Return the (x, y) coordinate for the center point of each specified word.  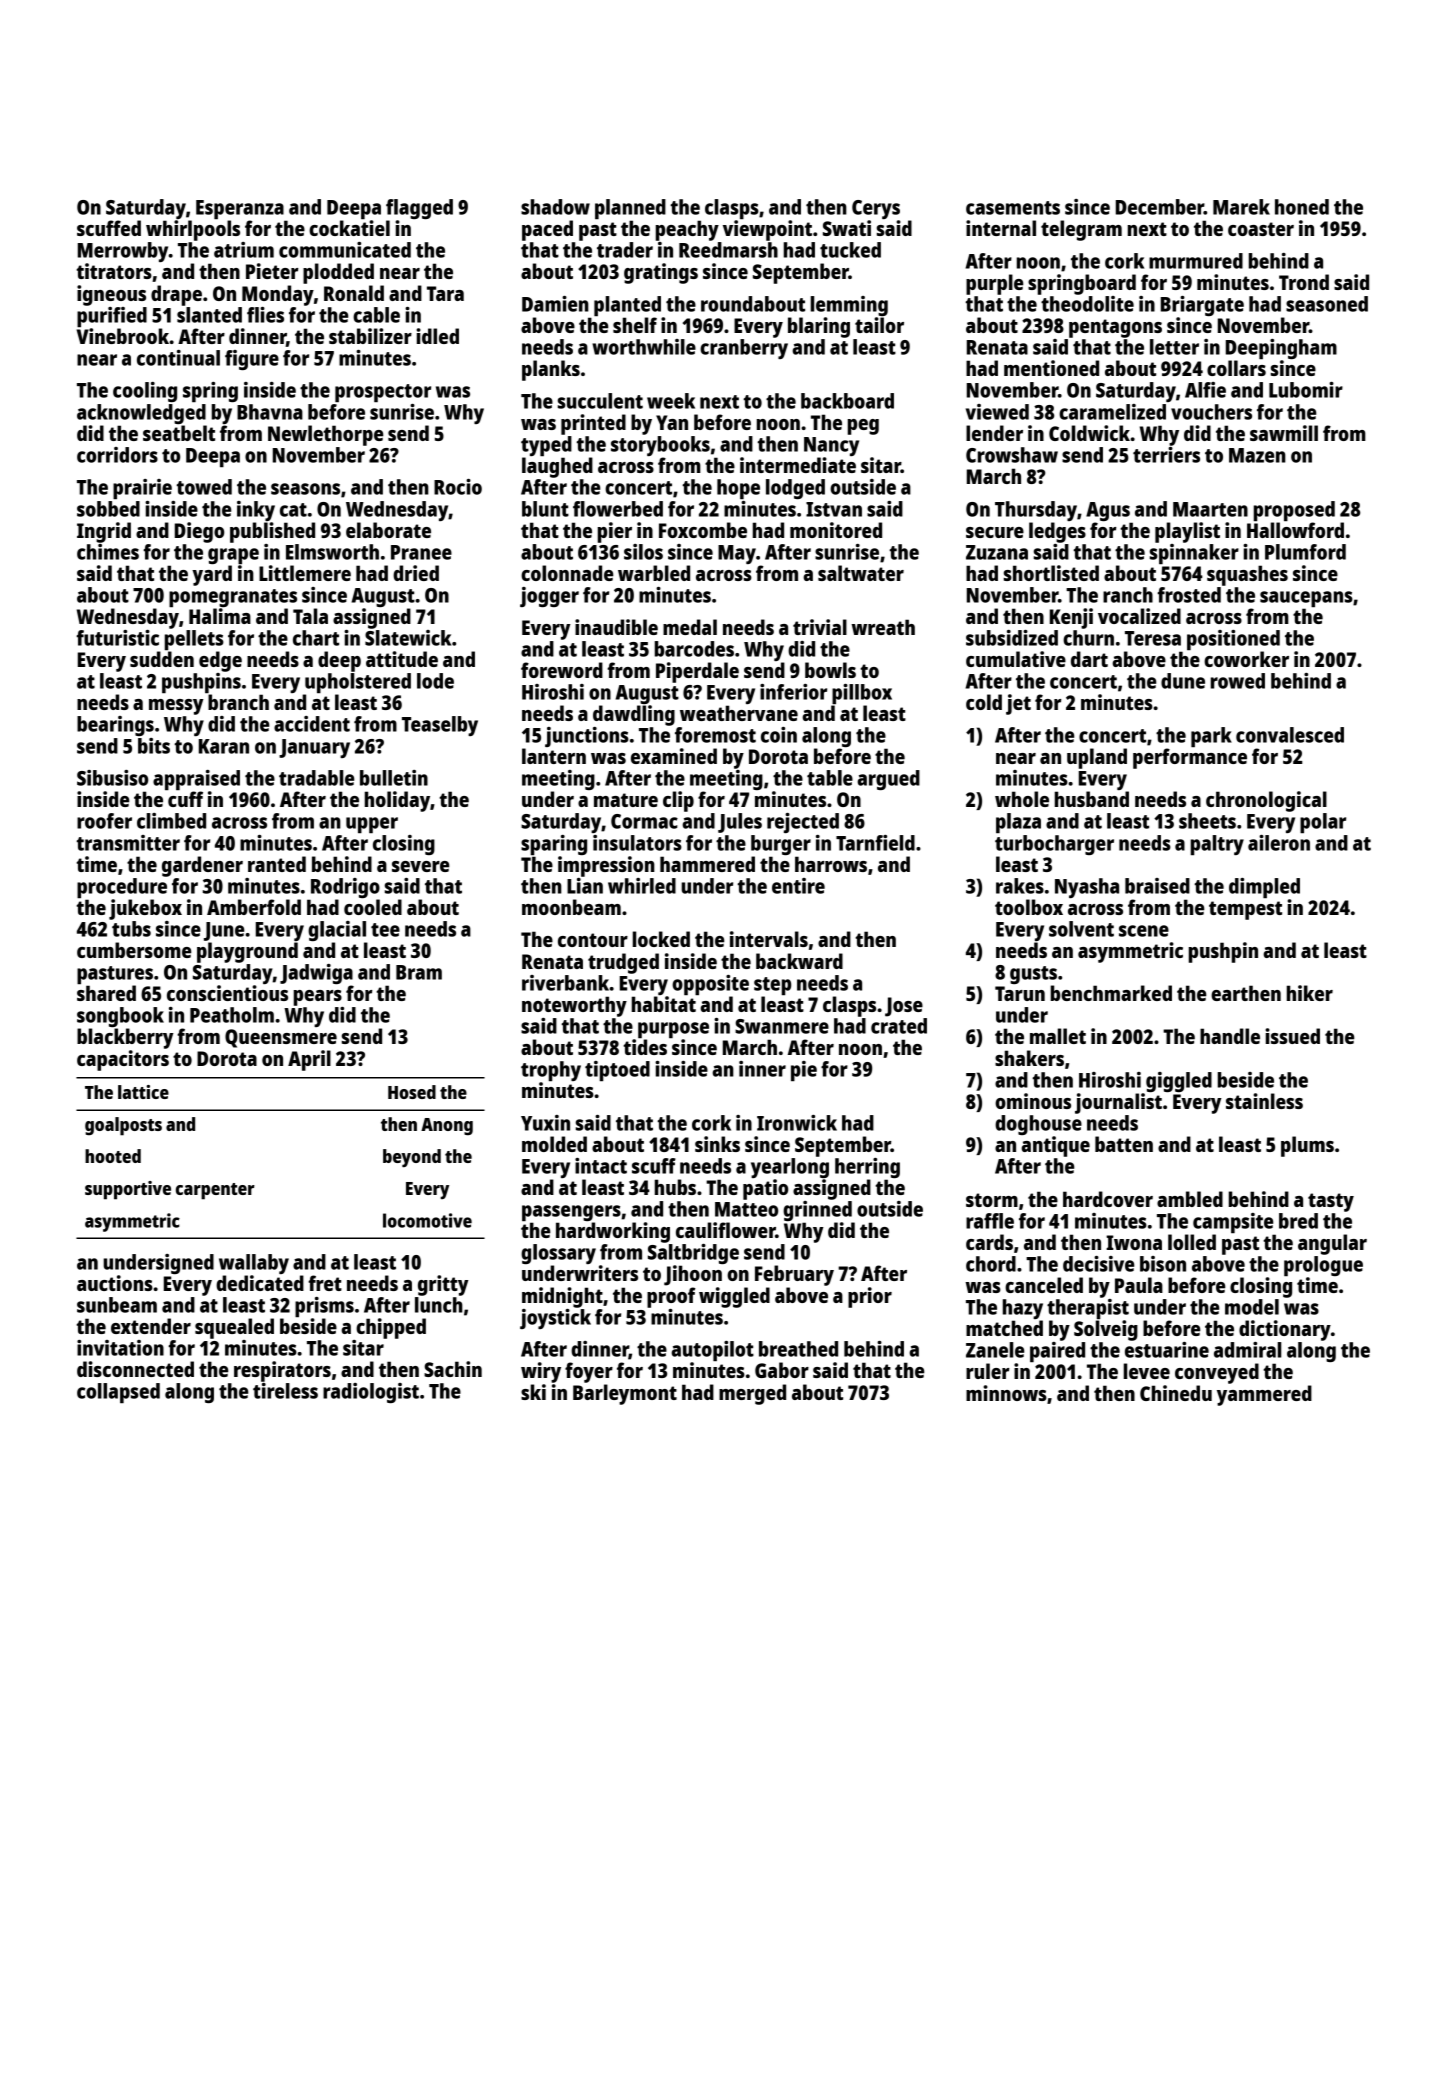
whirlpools (193, 230)
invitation (120, 1348)
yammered (1264, 1395)
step (772, 986)
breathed (798, 1349)
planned (630, 209)
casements (1013, 208)
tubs (131, 929)
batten (1124, 1144)
